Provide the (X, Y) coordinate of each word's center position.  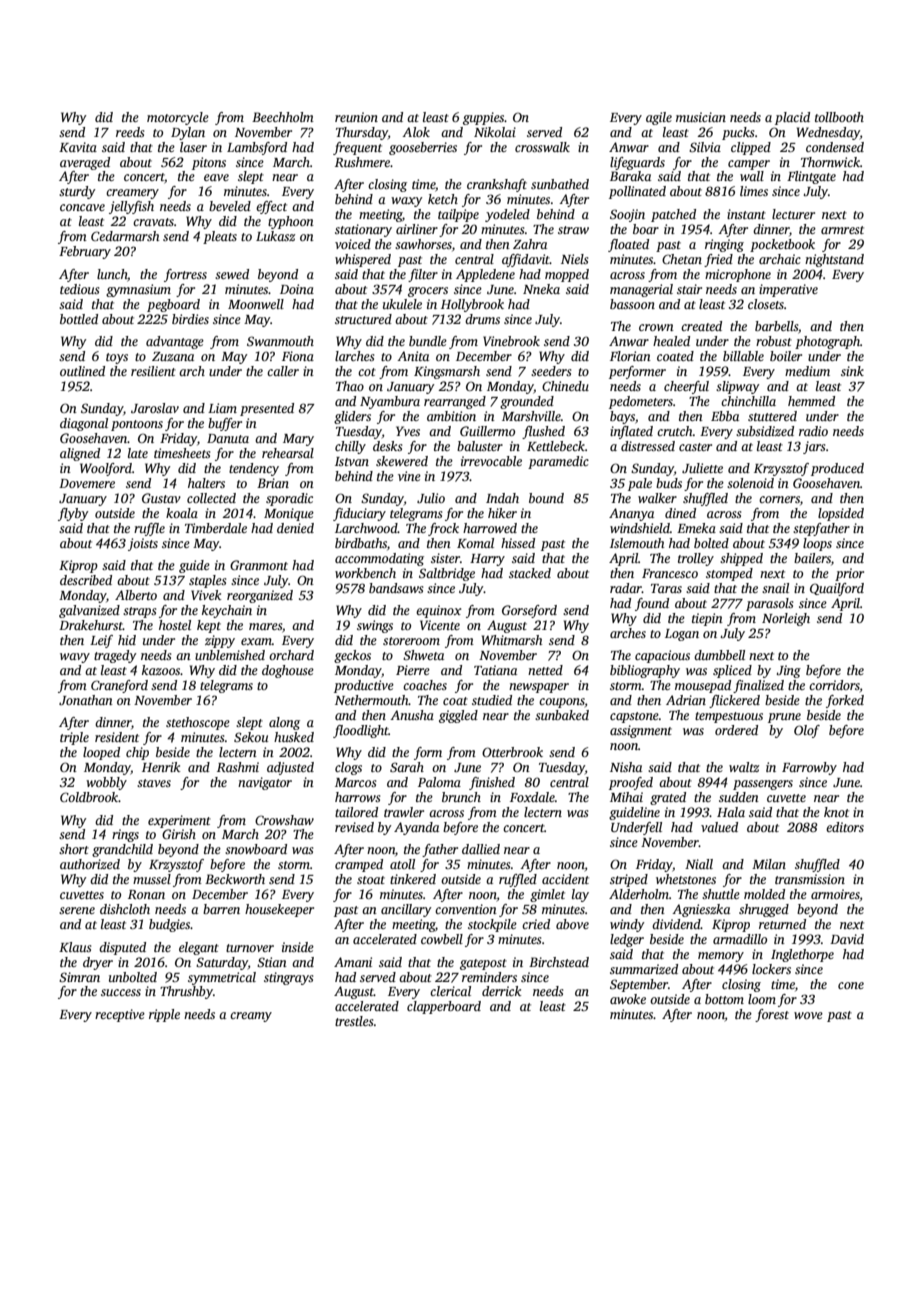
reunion (356, 117)
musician (701, 117)
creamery (132, 194)
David (847, 939)
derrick (501, 991)
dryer (98, 963)
